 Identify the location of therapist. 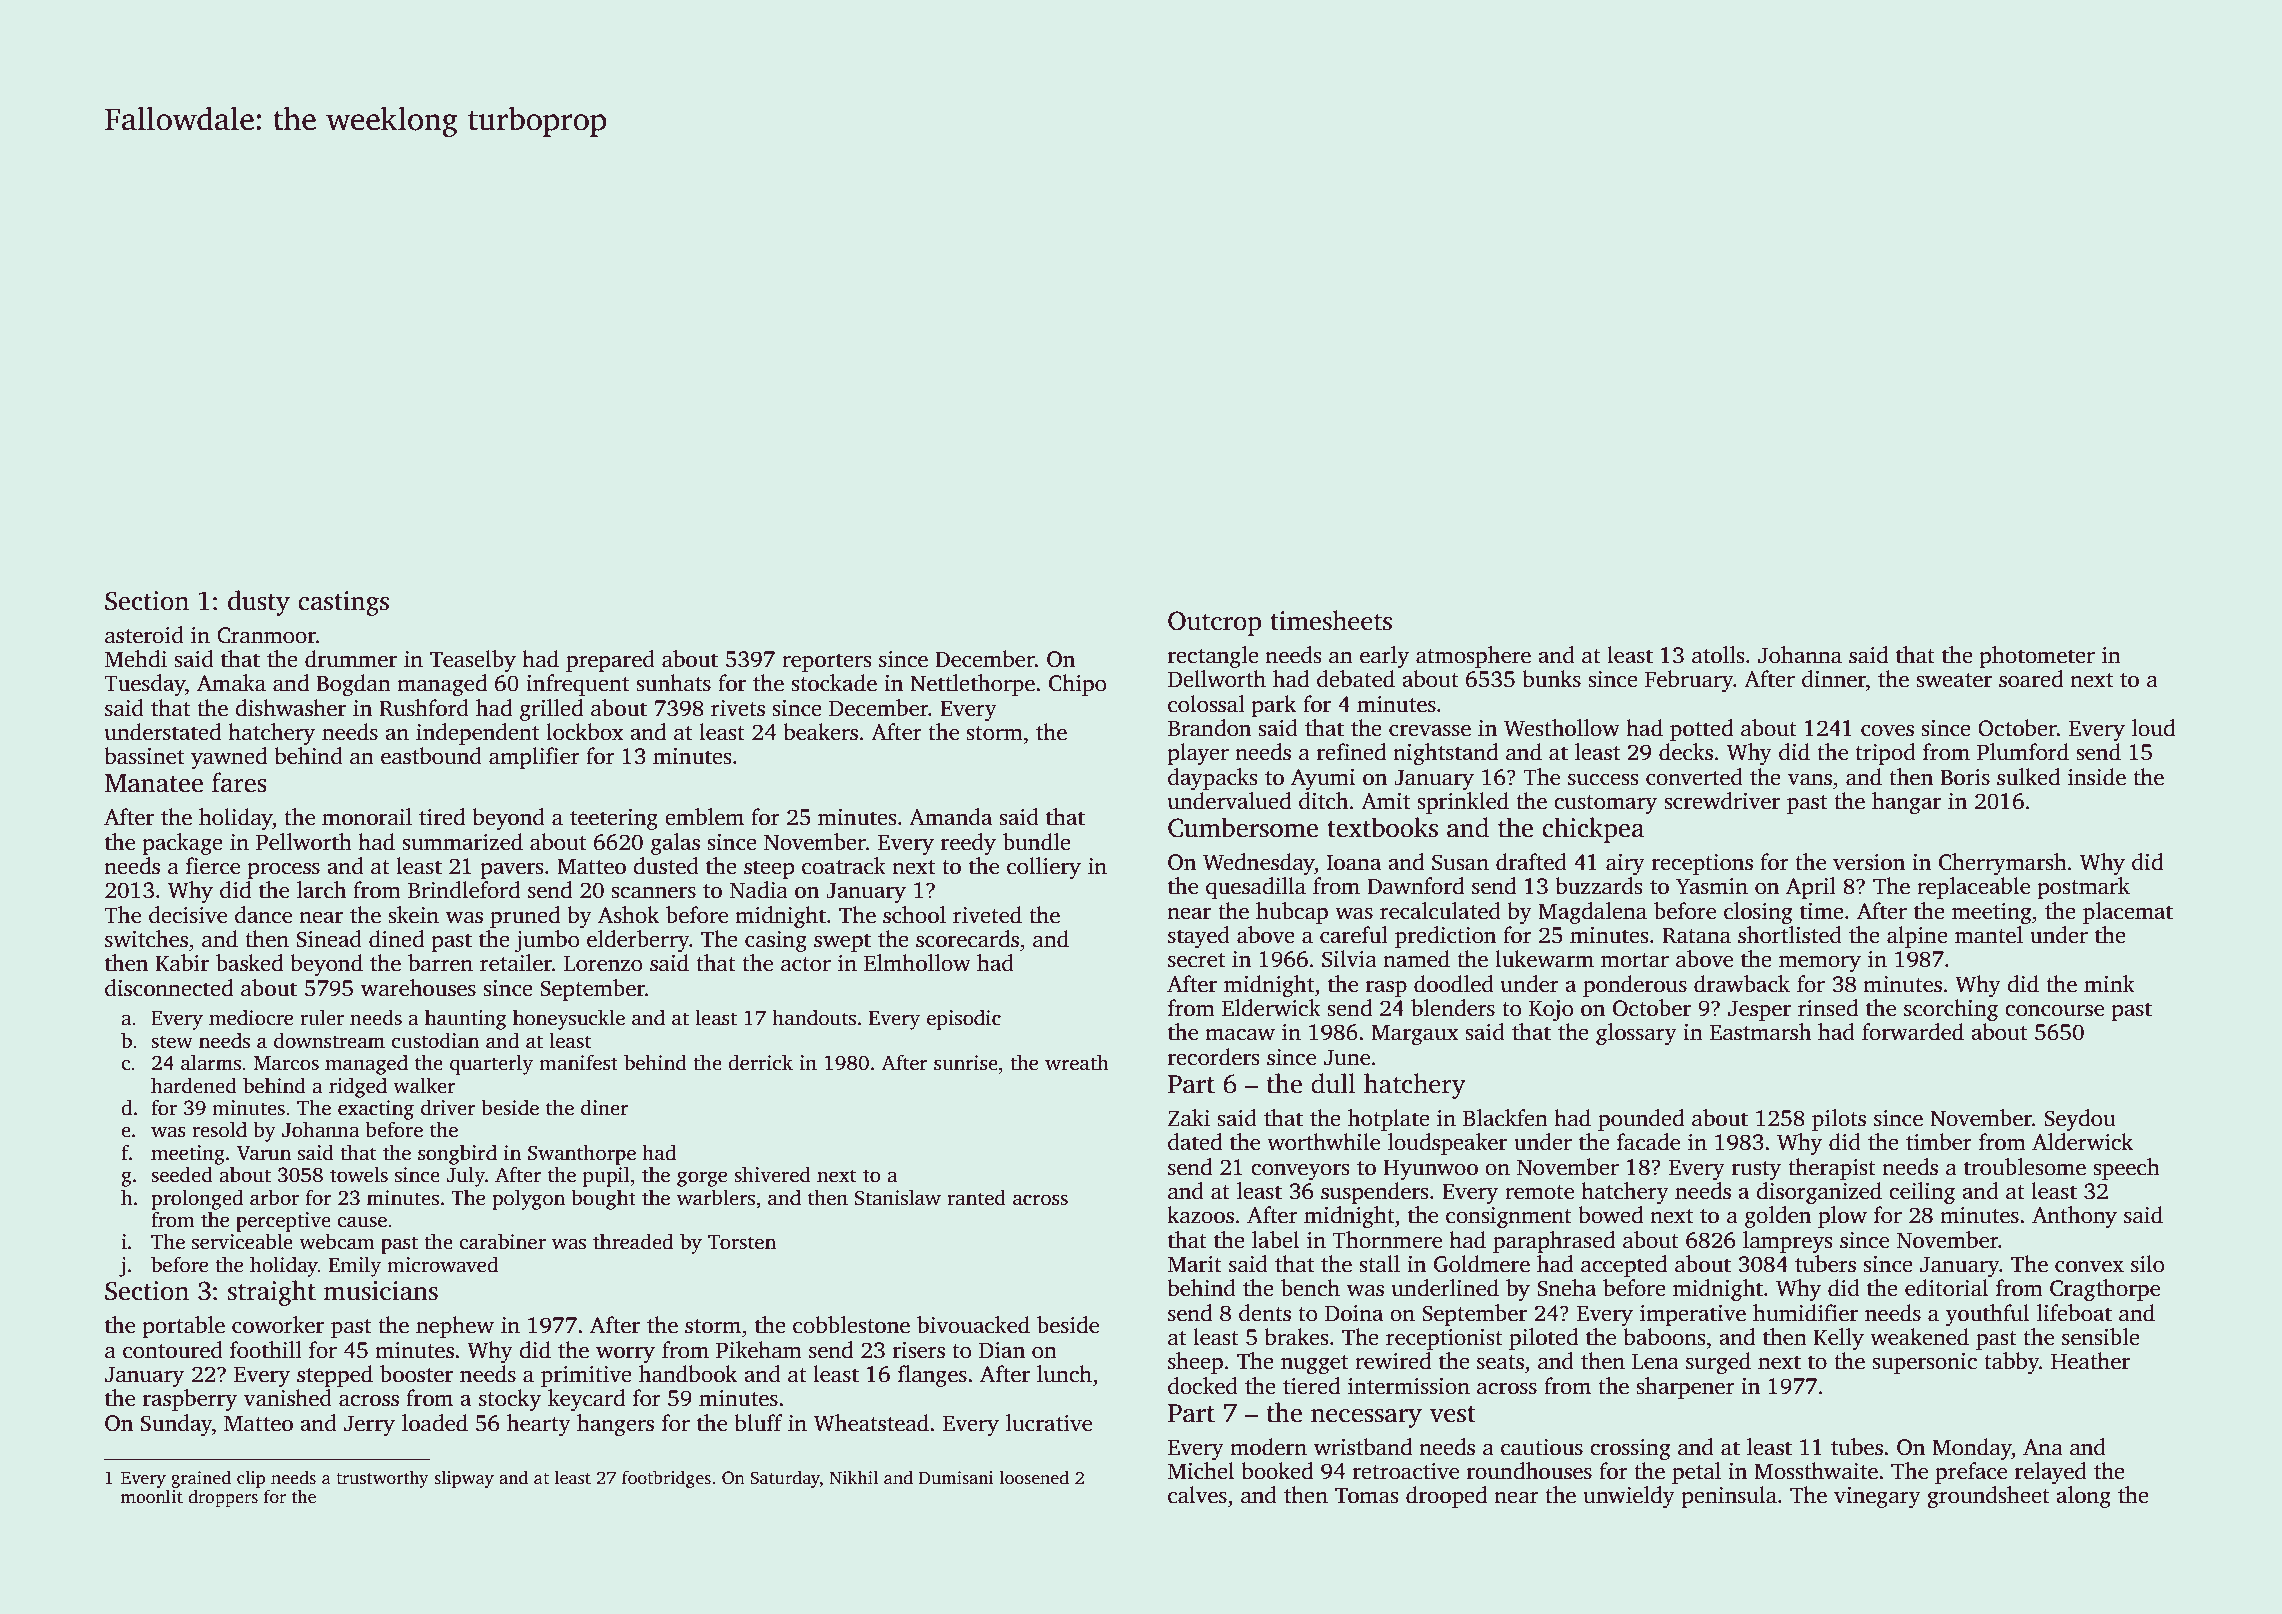
(1832, 1169).
